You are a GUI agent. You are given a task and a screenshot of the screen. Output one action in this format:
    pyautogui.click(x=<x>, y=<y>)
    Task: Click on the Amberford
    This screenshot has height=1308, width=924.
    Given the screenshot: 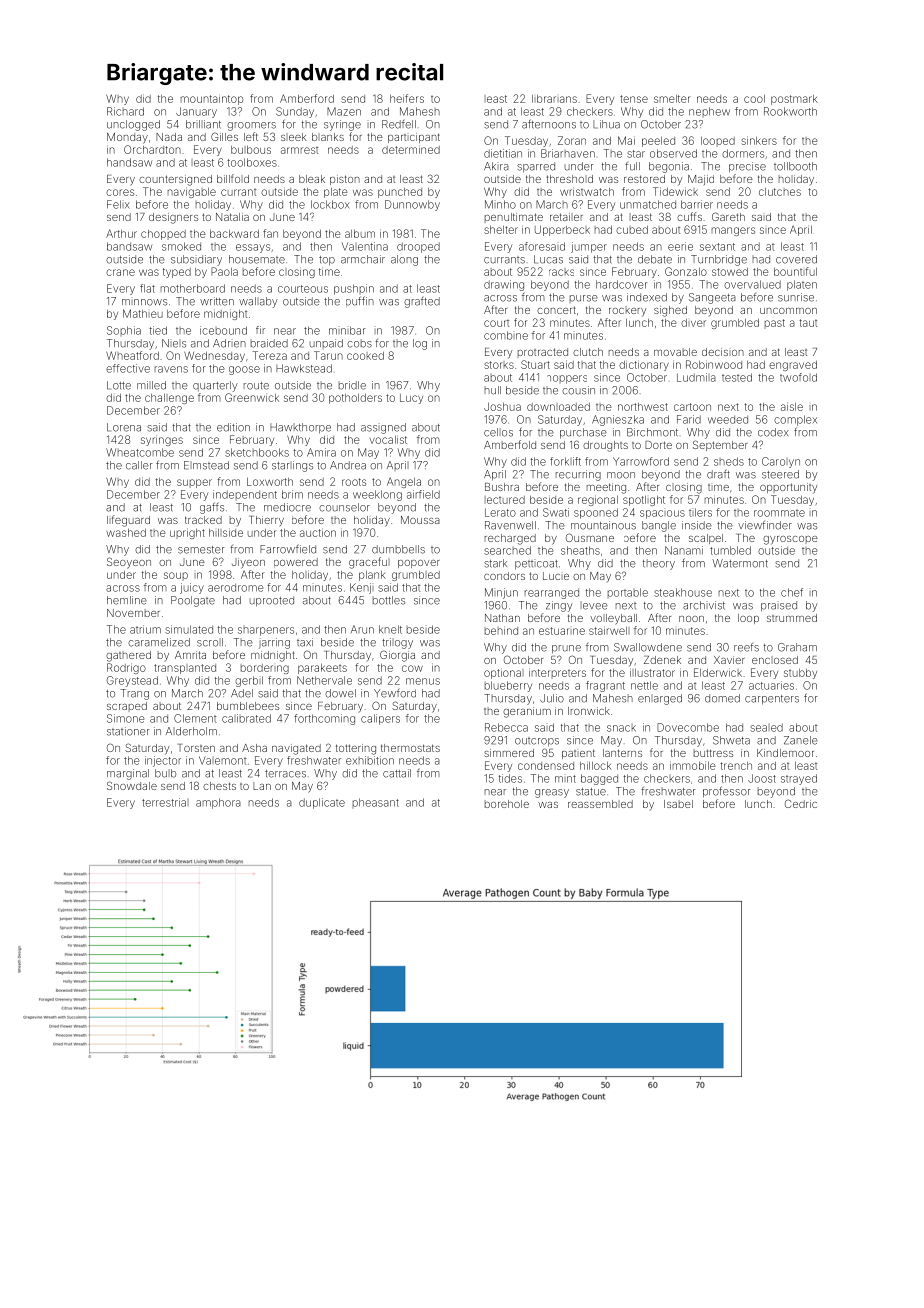 What is the action you would take?
    pyautogui.click(x=307, y=98)
